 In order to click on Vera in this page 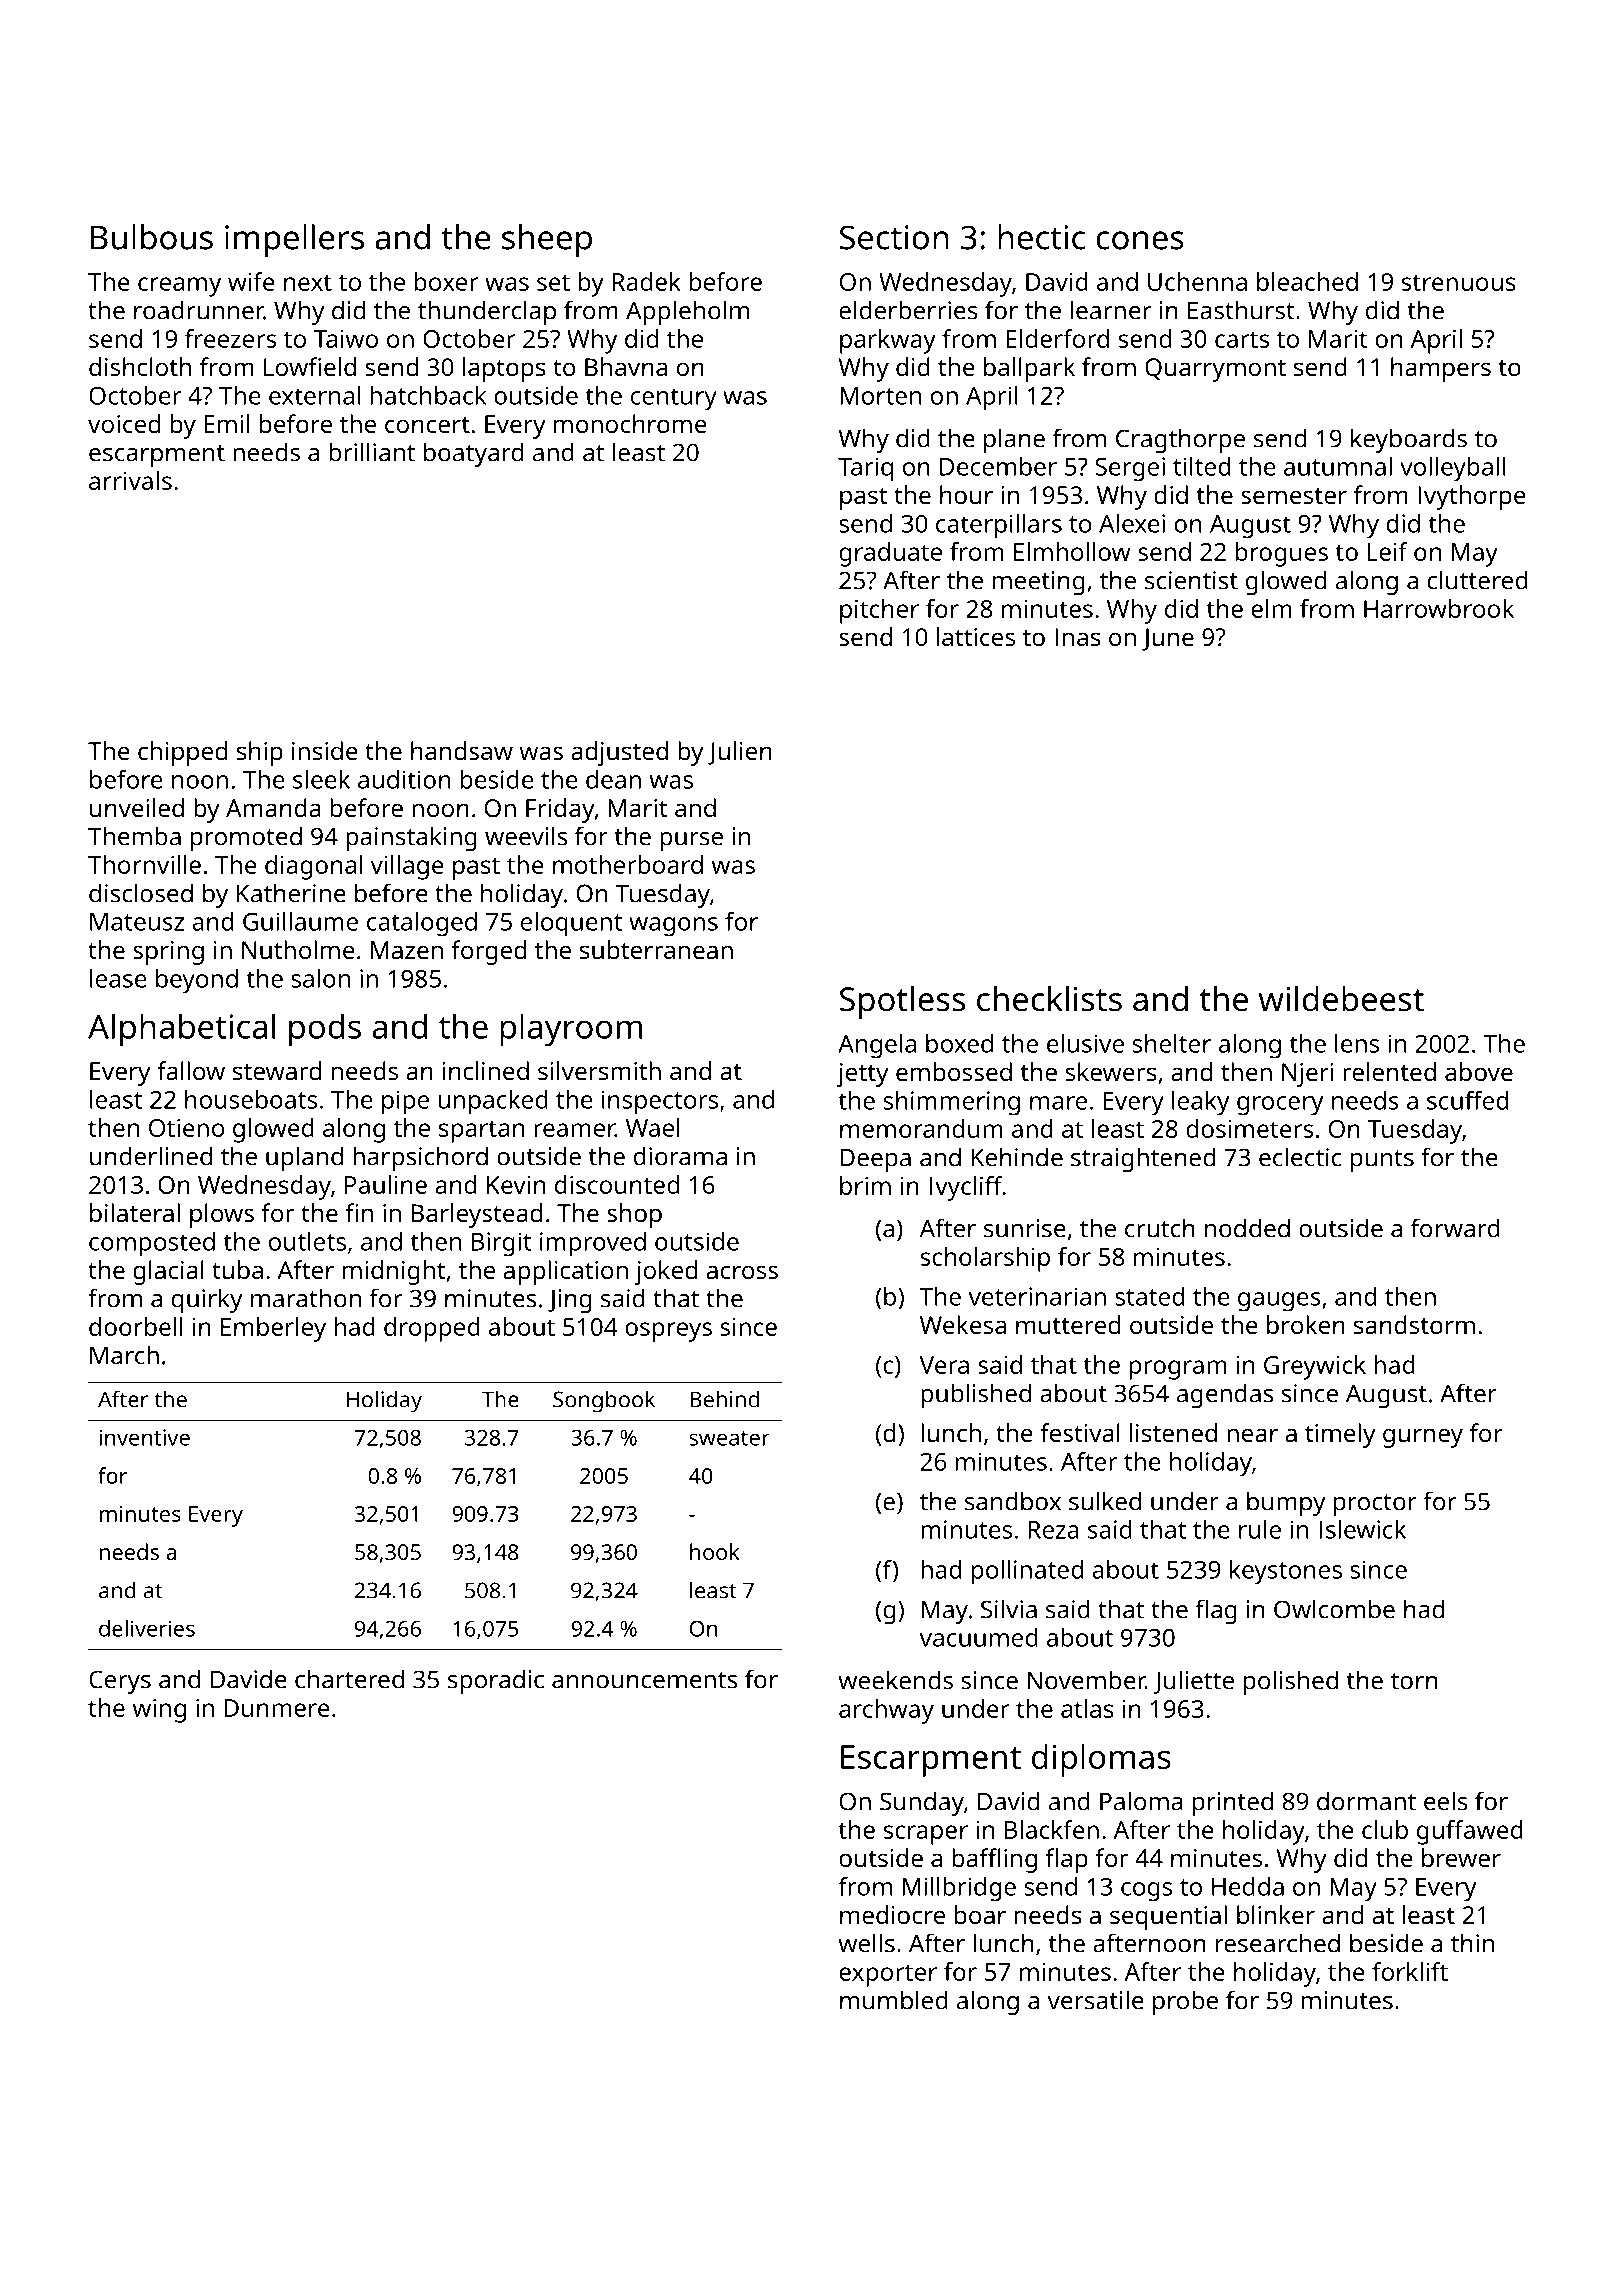, I will do `click(944, 1365)`.
